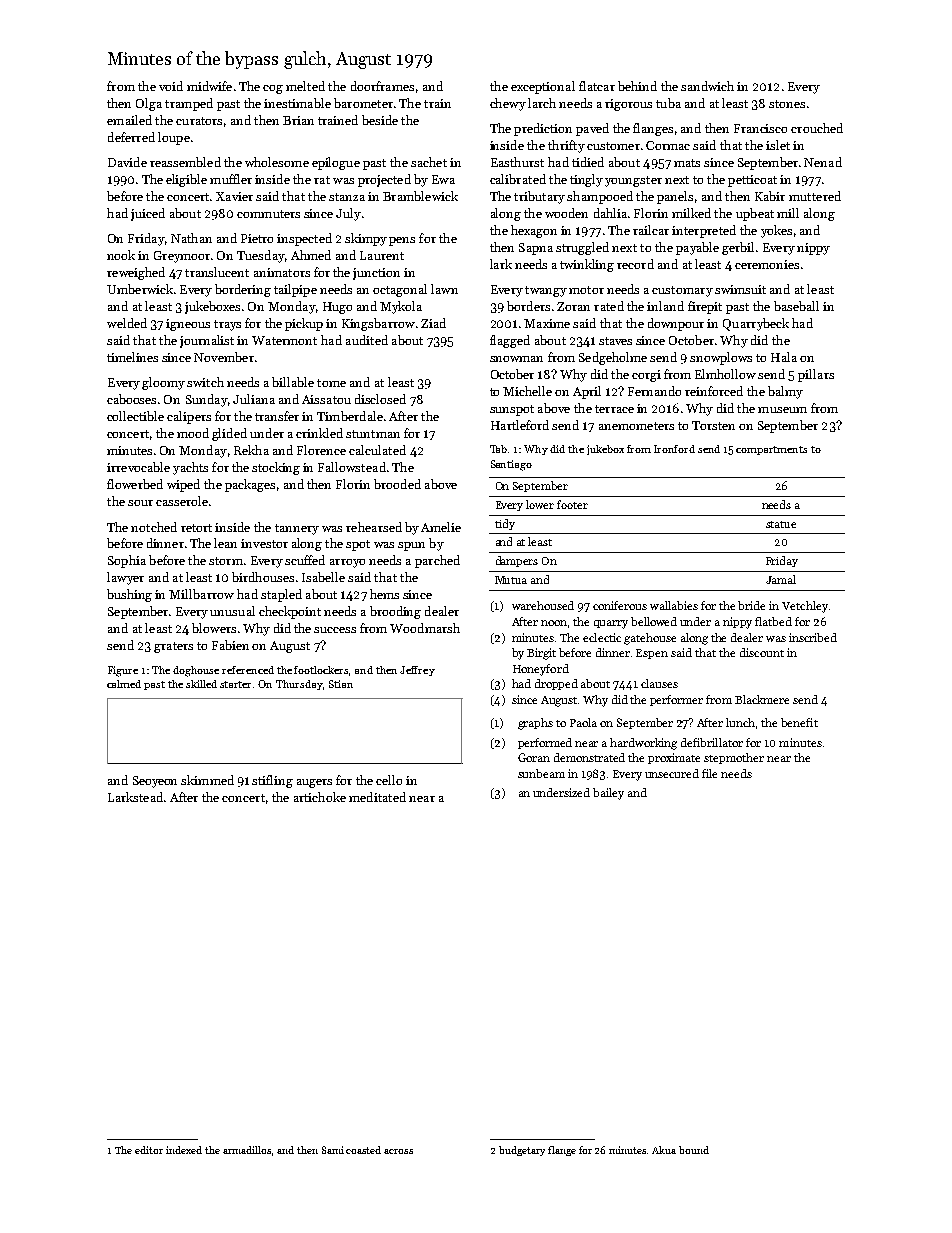  What do you see at coordinates (522, 1151) in the document?
I see `budgetary` at bounding box center [522, 1151].
